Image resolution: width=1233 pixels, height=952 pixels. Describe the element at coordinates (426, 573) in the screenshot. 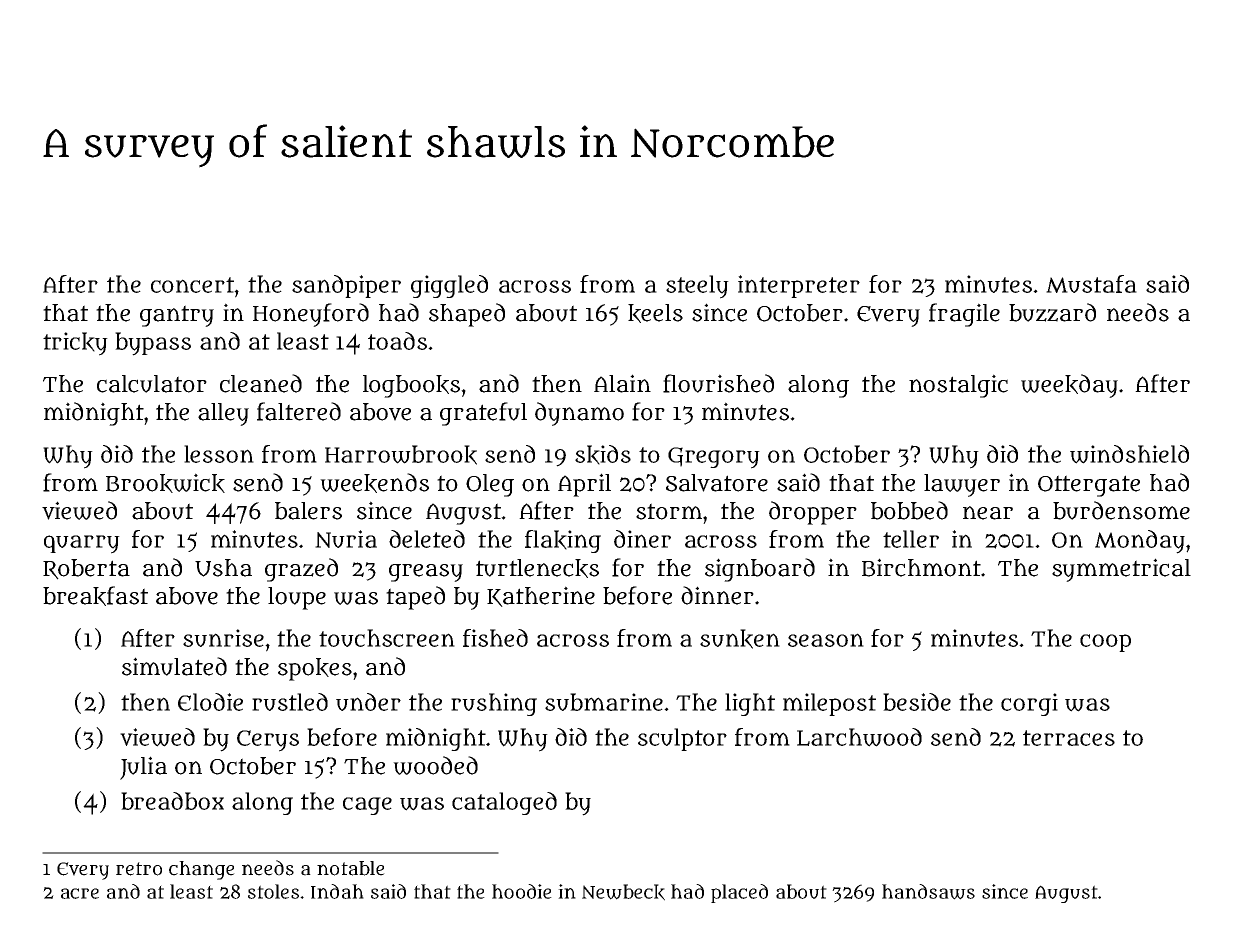

I see `greasy` at that location.
